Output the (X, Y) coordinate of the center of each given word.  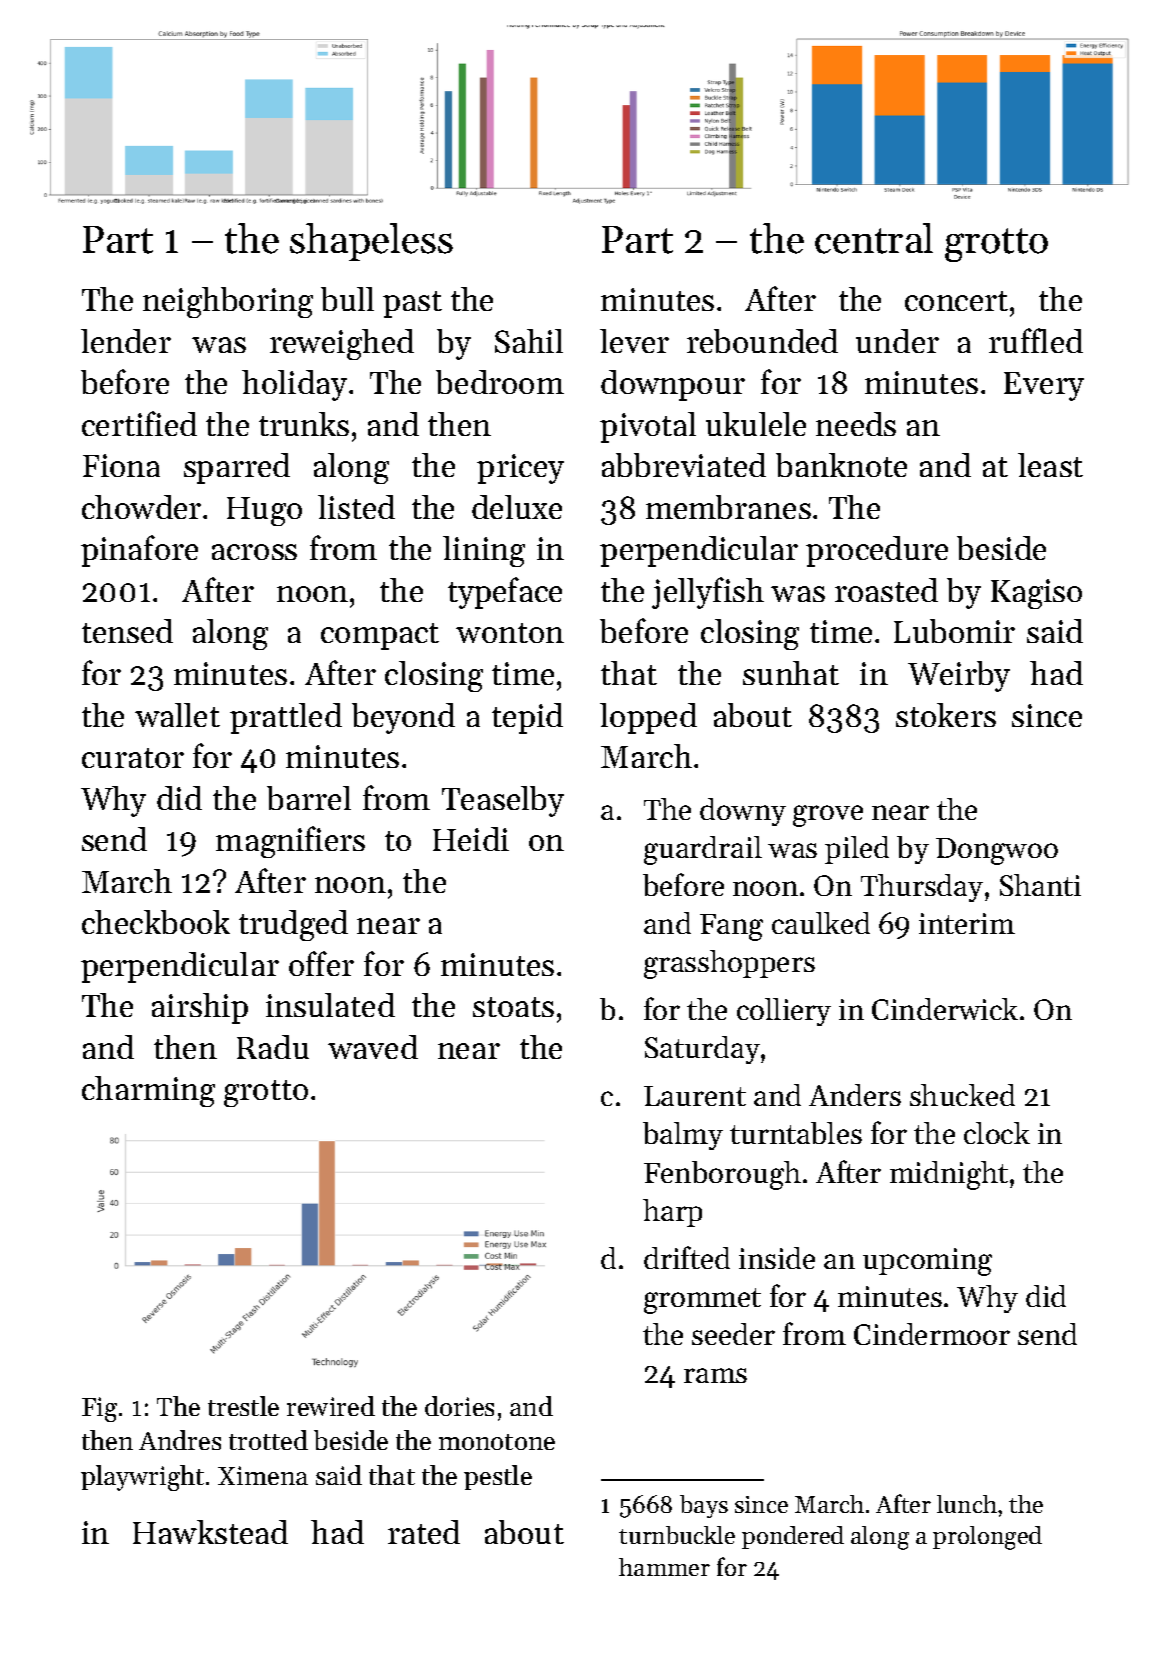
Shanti (1040, 885)
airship (200, 1008)
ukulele (756, 424)
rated (424, 1532)
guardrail (703, 850)
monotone (497, 1442)
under (897, 341)
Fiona (121, 465)
